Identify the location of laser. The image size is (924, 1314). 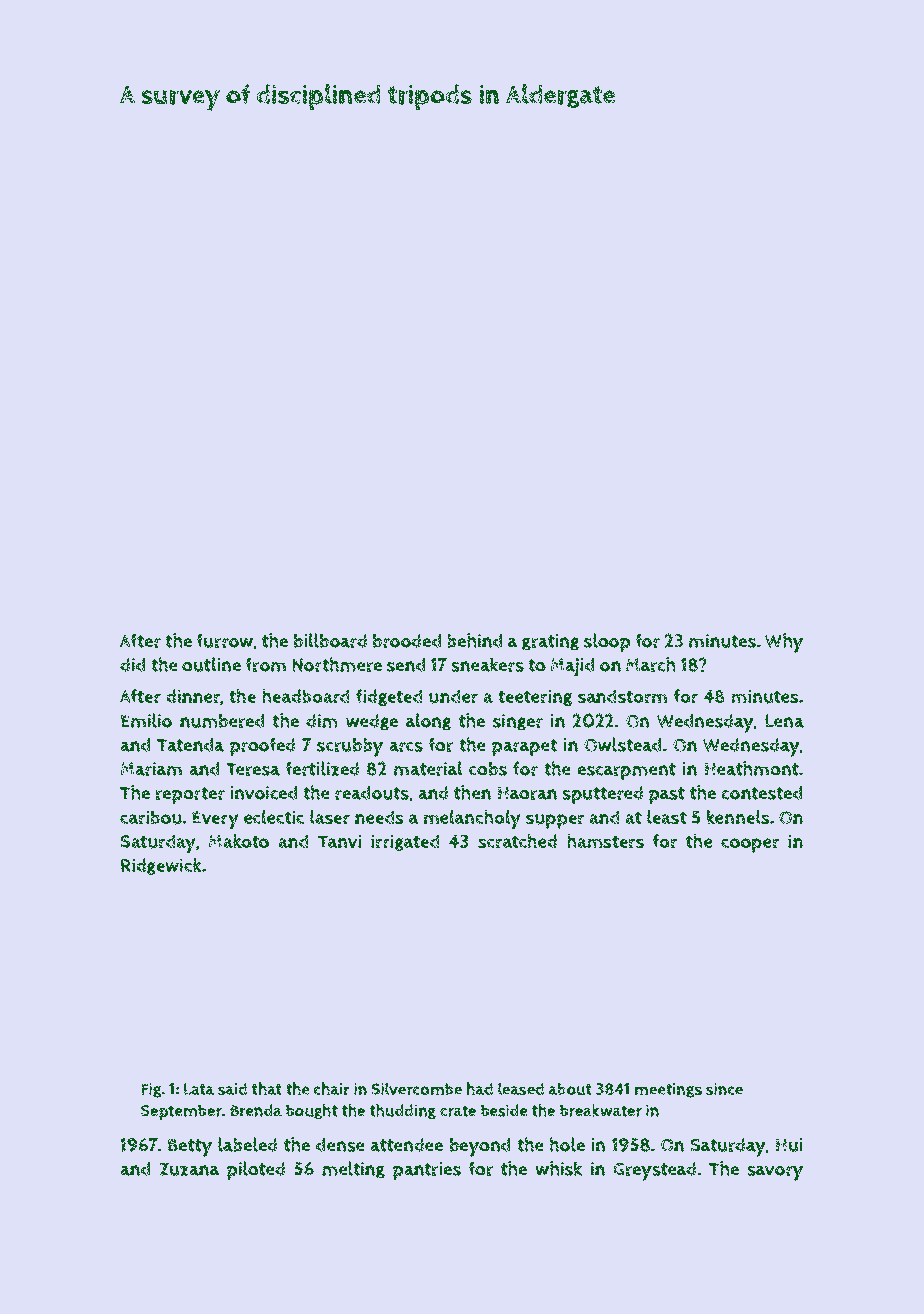
(330, 817).
